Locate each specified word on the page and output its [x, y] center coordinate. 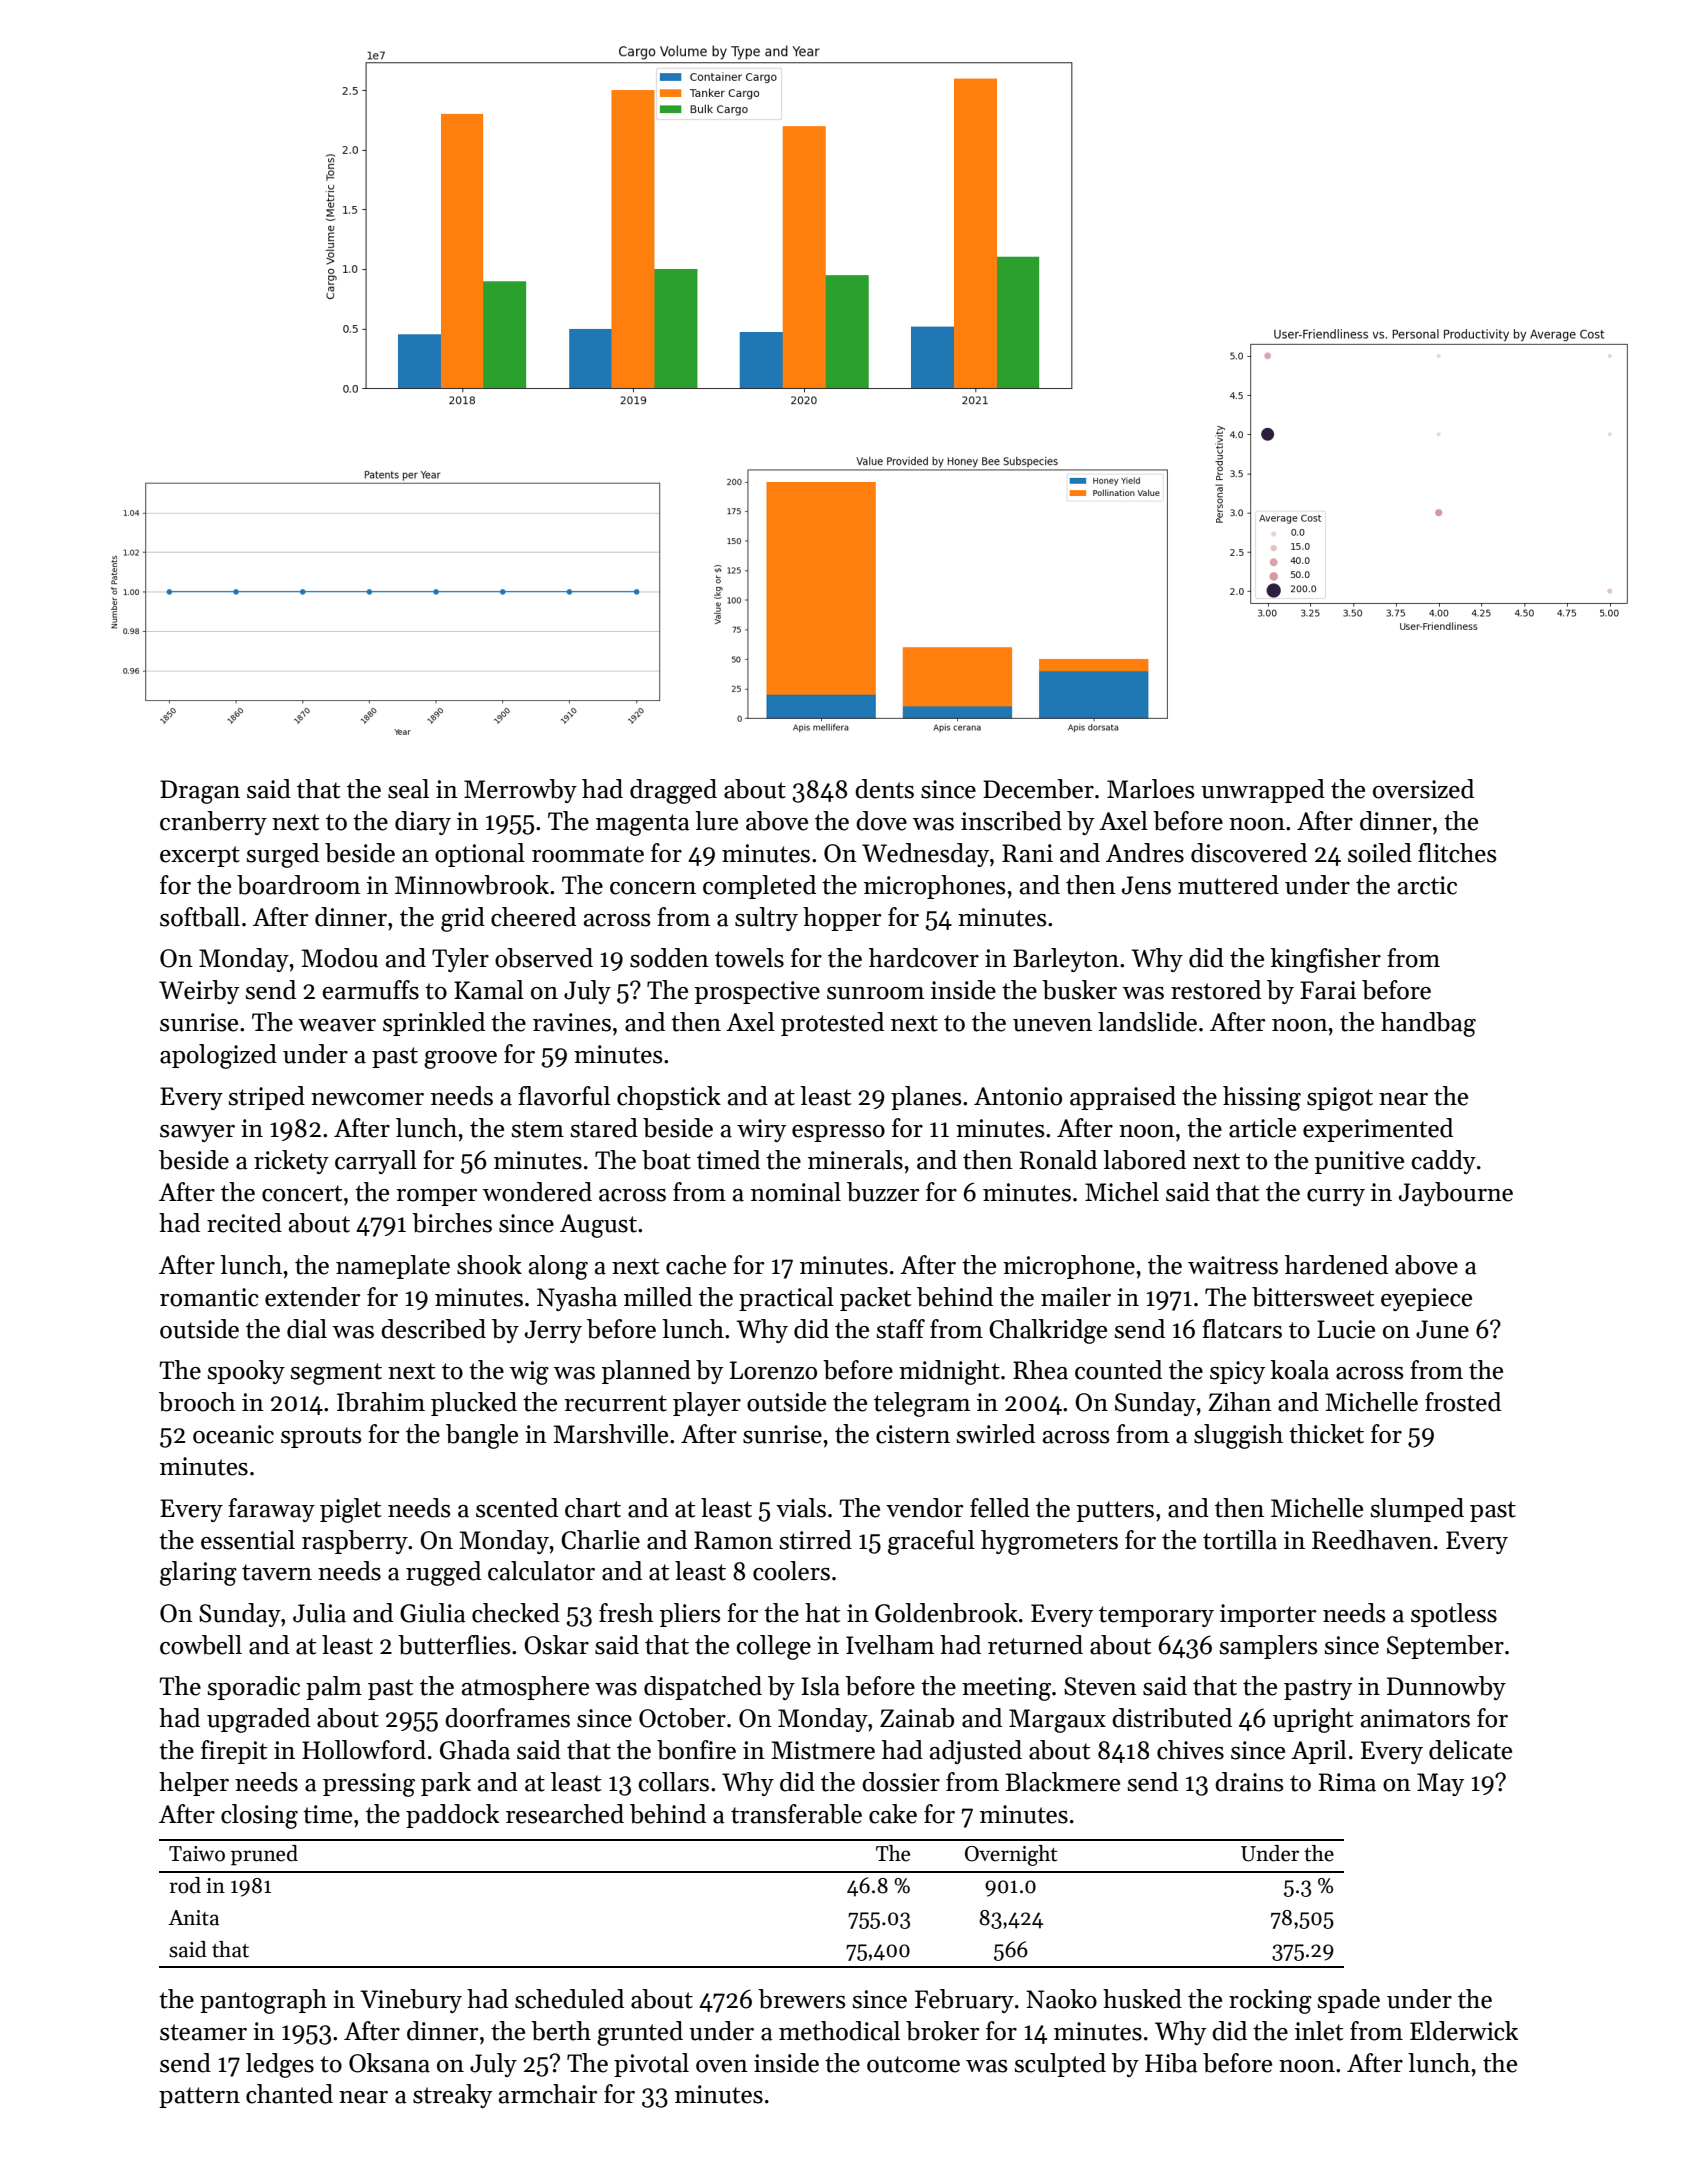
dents [884, 789]
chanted [289, 2094]
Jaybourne [1456, 1194]
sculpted [1060, 2065]
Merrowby [520, 791]
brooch [197, 1402]
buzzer [883, 1192]
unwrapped [1263, 791]
